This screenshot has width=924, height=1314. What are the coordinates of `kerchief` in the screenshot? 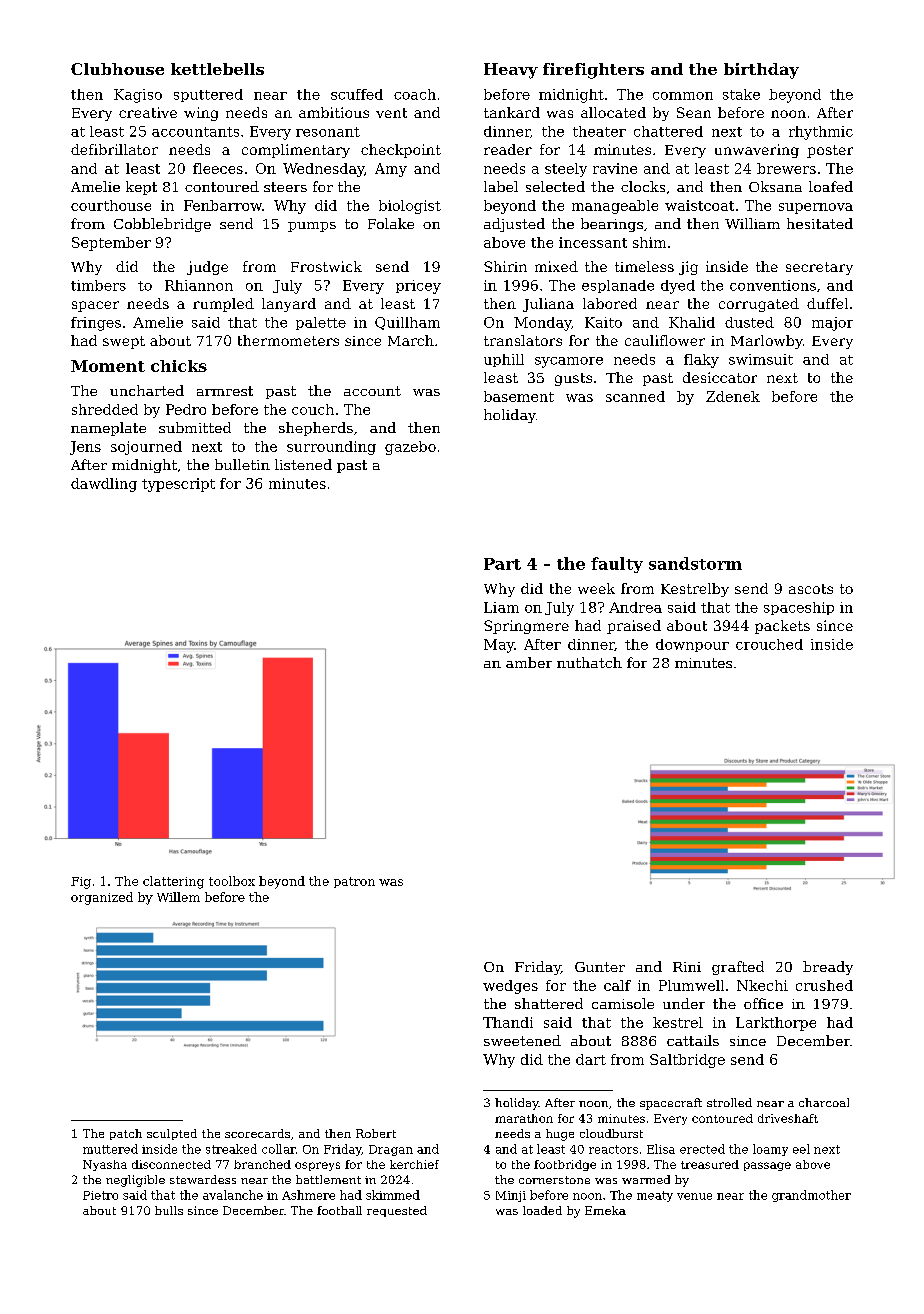 It's located at (414, 1164).
